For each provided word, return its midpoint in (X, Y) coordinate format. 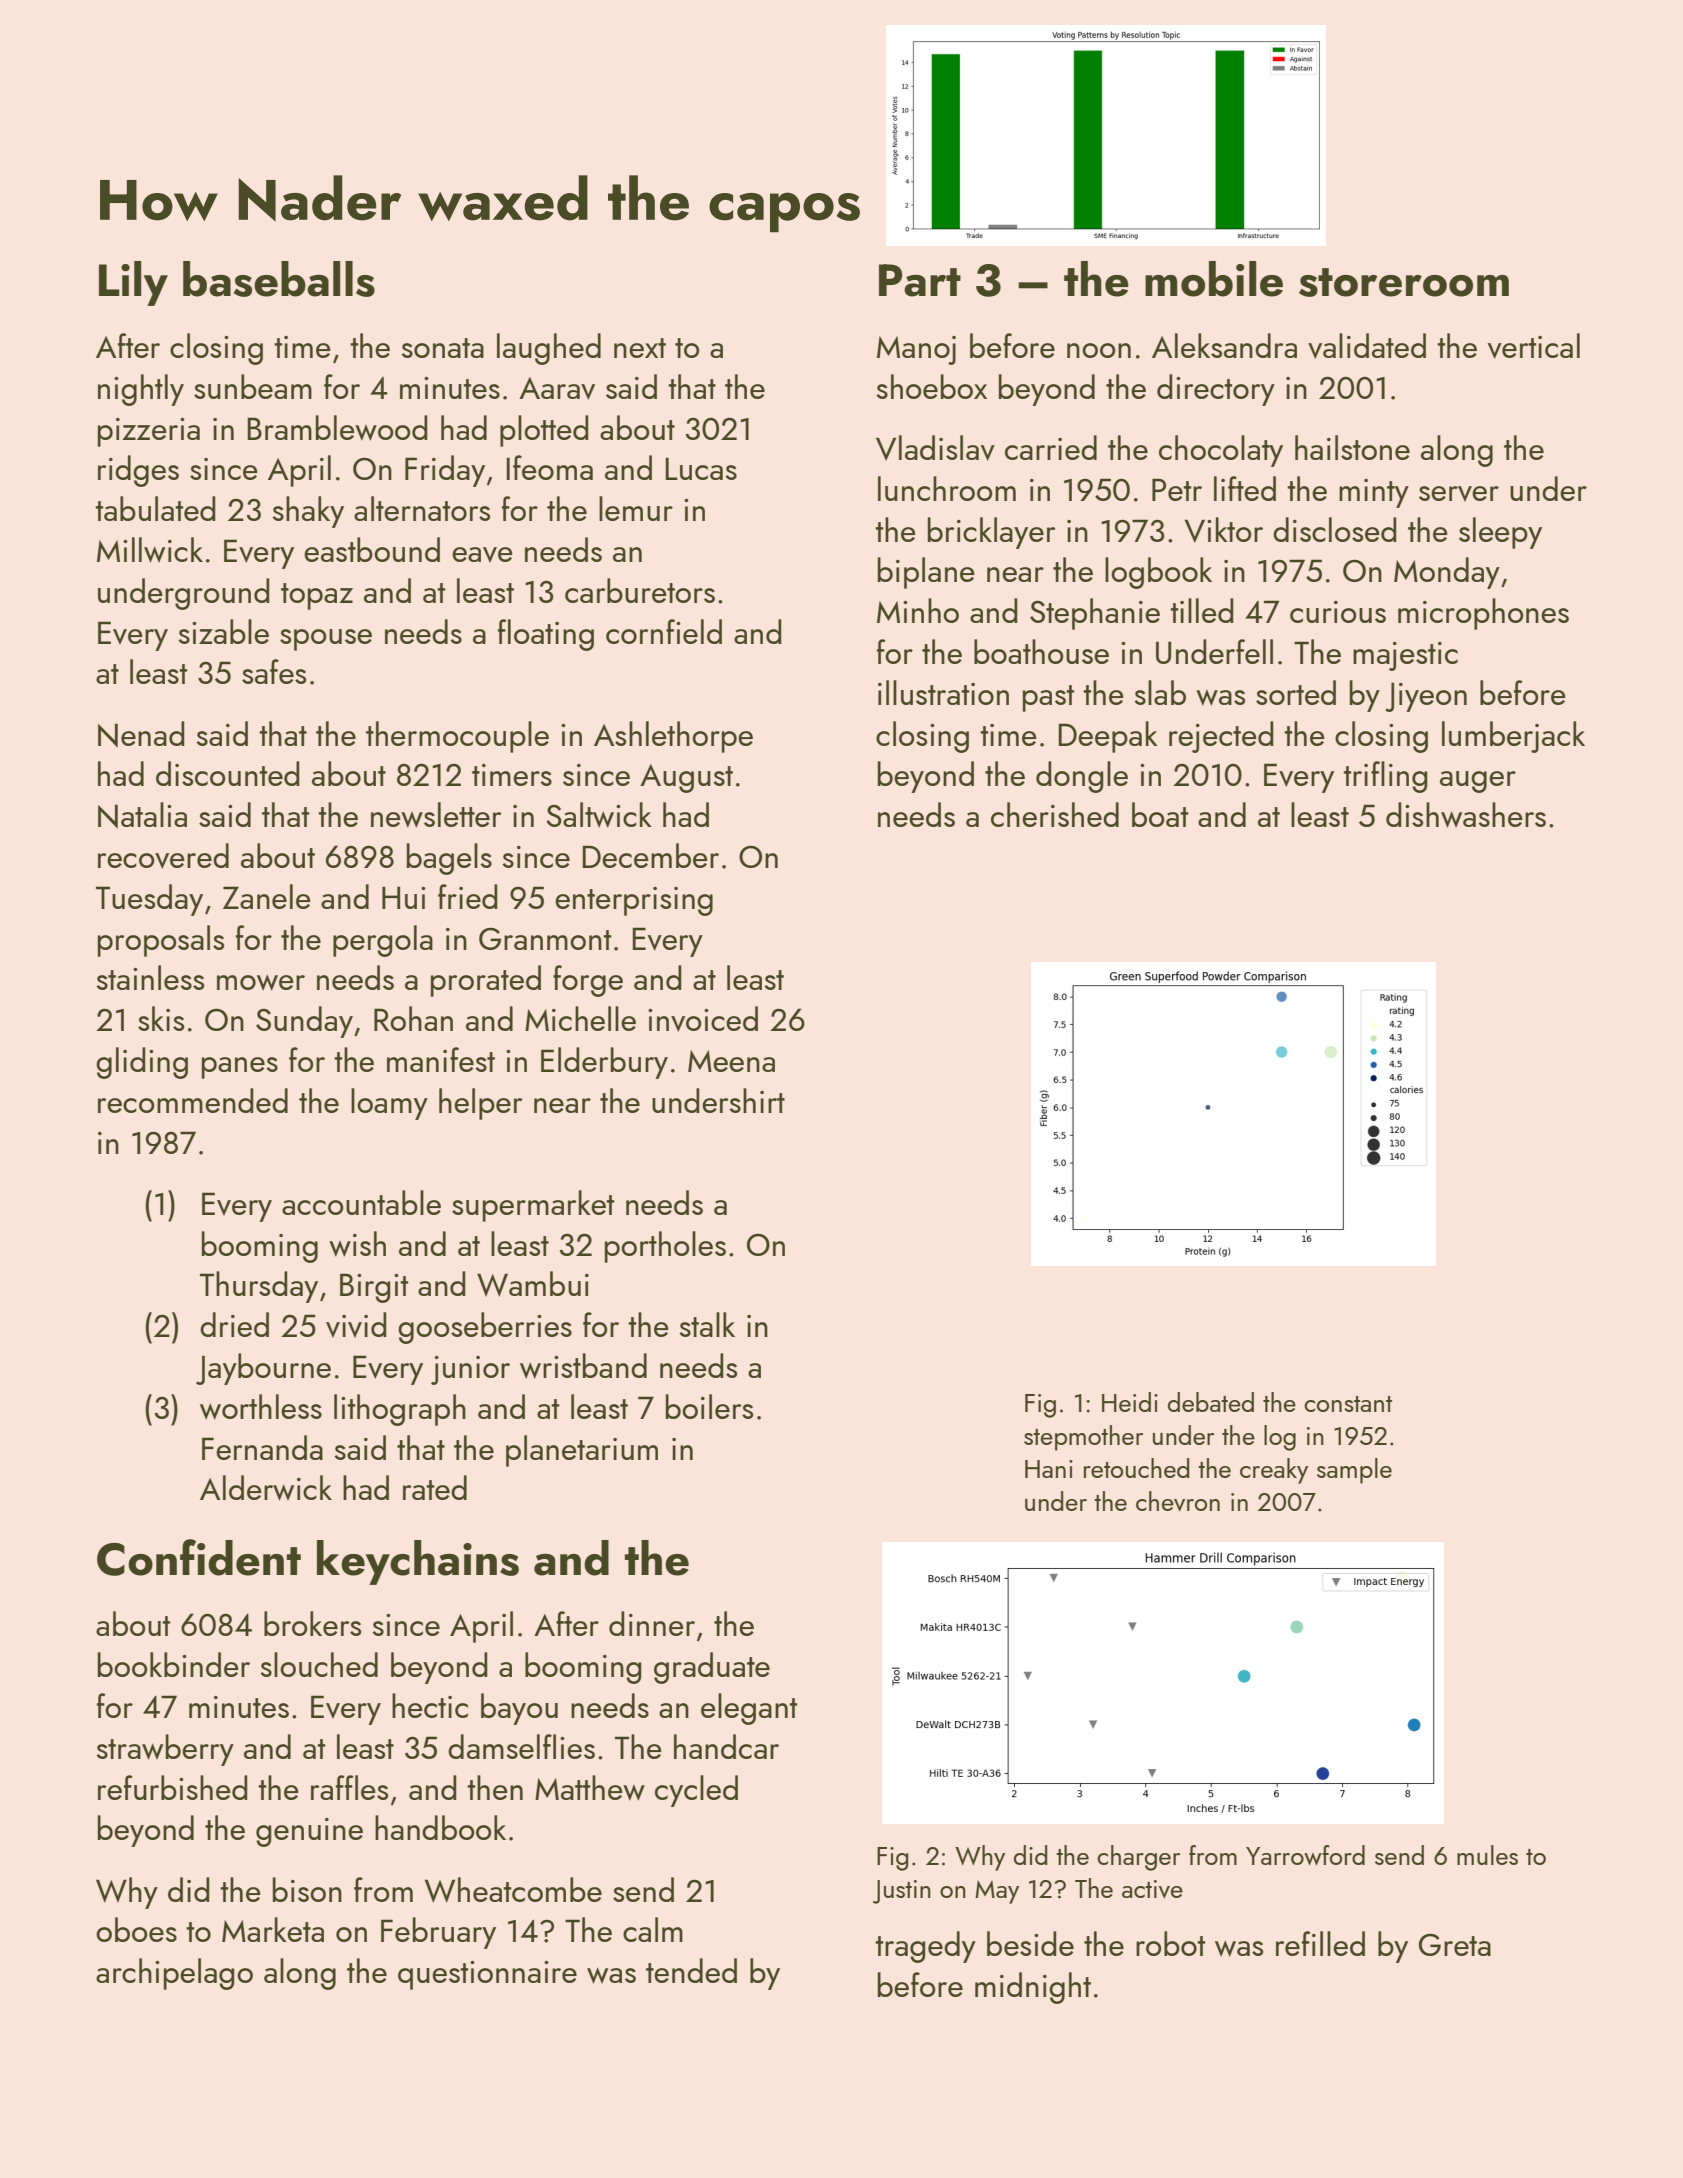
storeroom (1404, 282)
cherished (1055, 814)
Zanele (267, 896)
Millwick (150, 550)
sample (1354, 1471)
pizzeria (149, 432)
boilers (709, 1406)
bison (307, 1889)
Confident (199, 1557)
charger (1138, 1858)
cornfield (664, 631)
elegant (749, 1709)
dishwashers (1466, 815)
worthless (261, 1407)
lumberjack (1513, 737)
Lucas (701, 468)
